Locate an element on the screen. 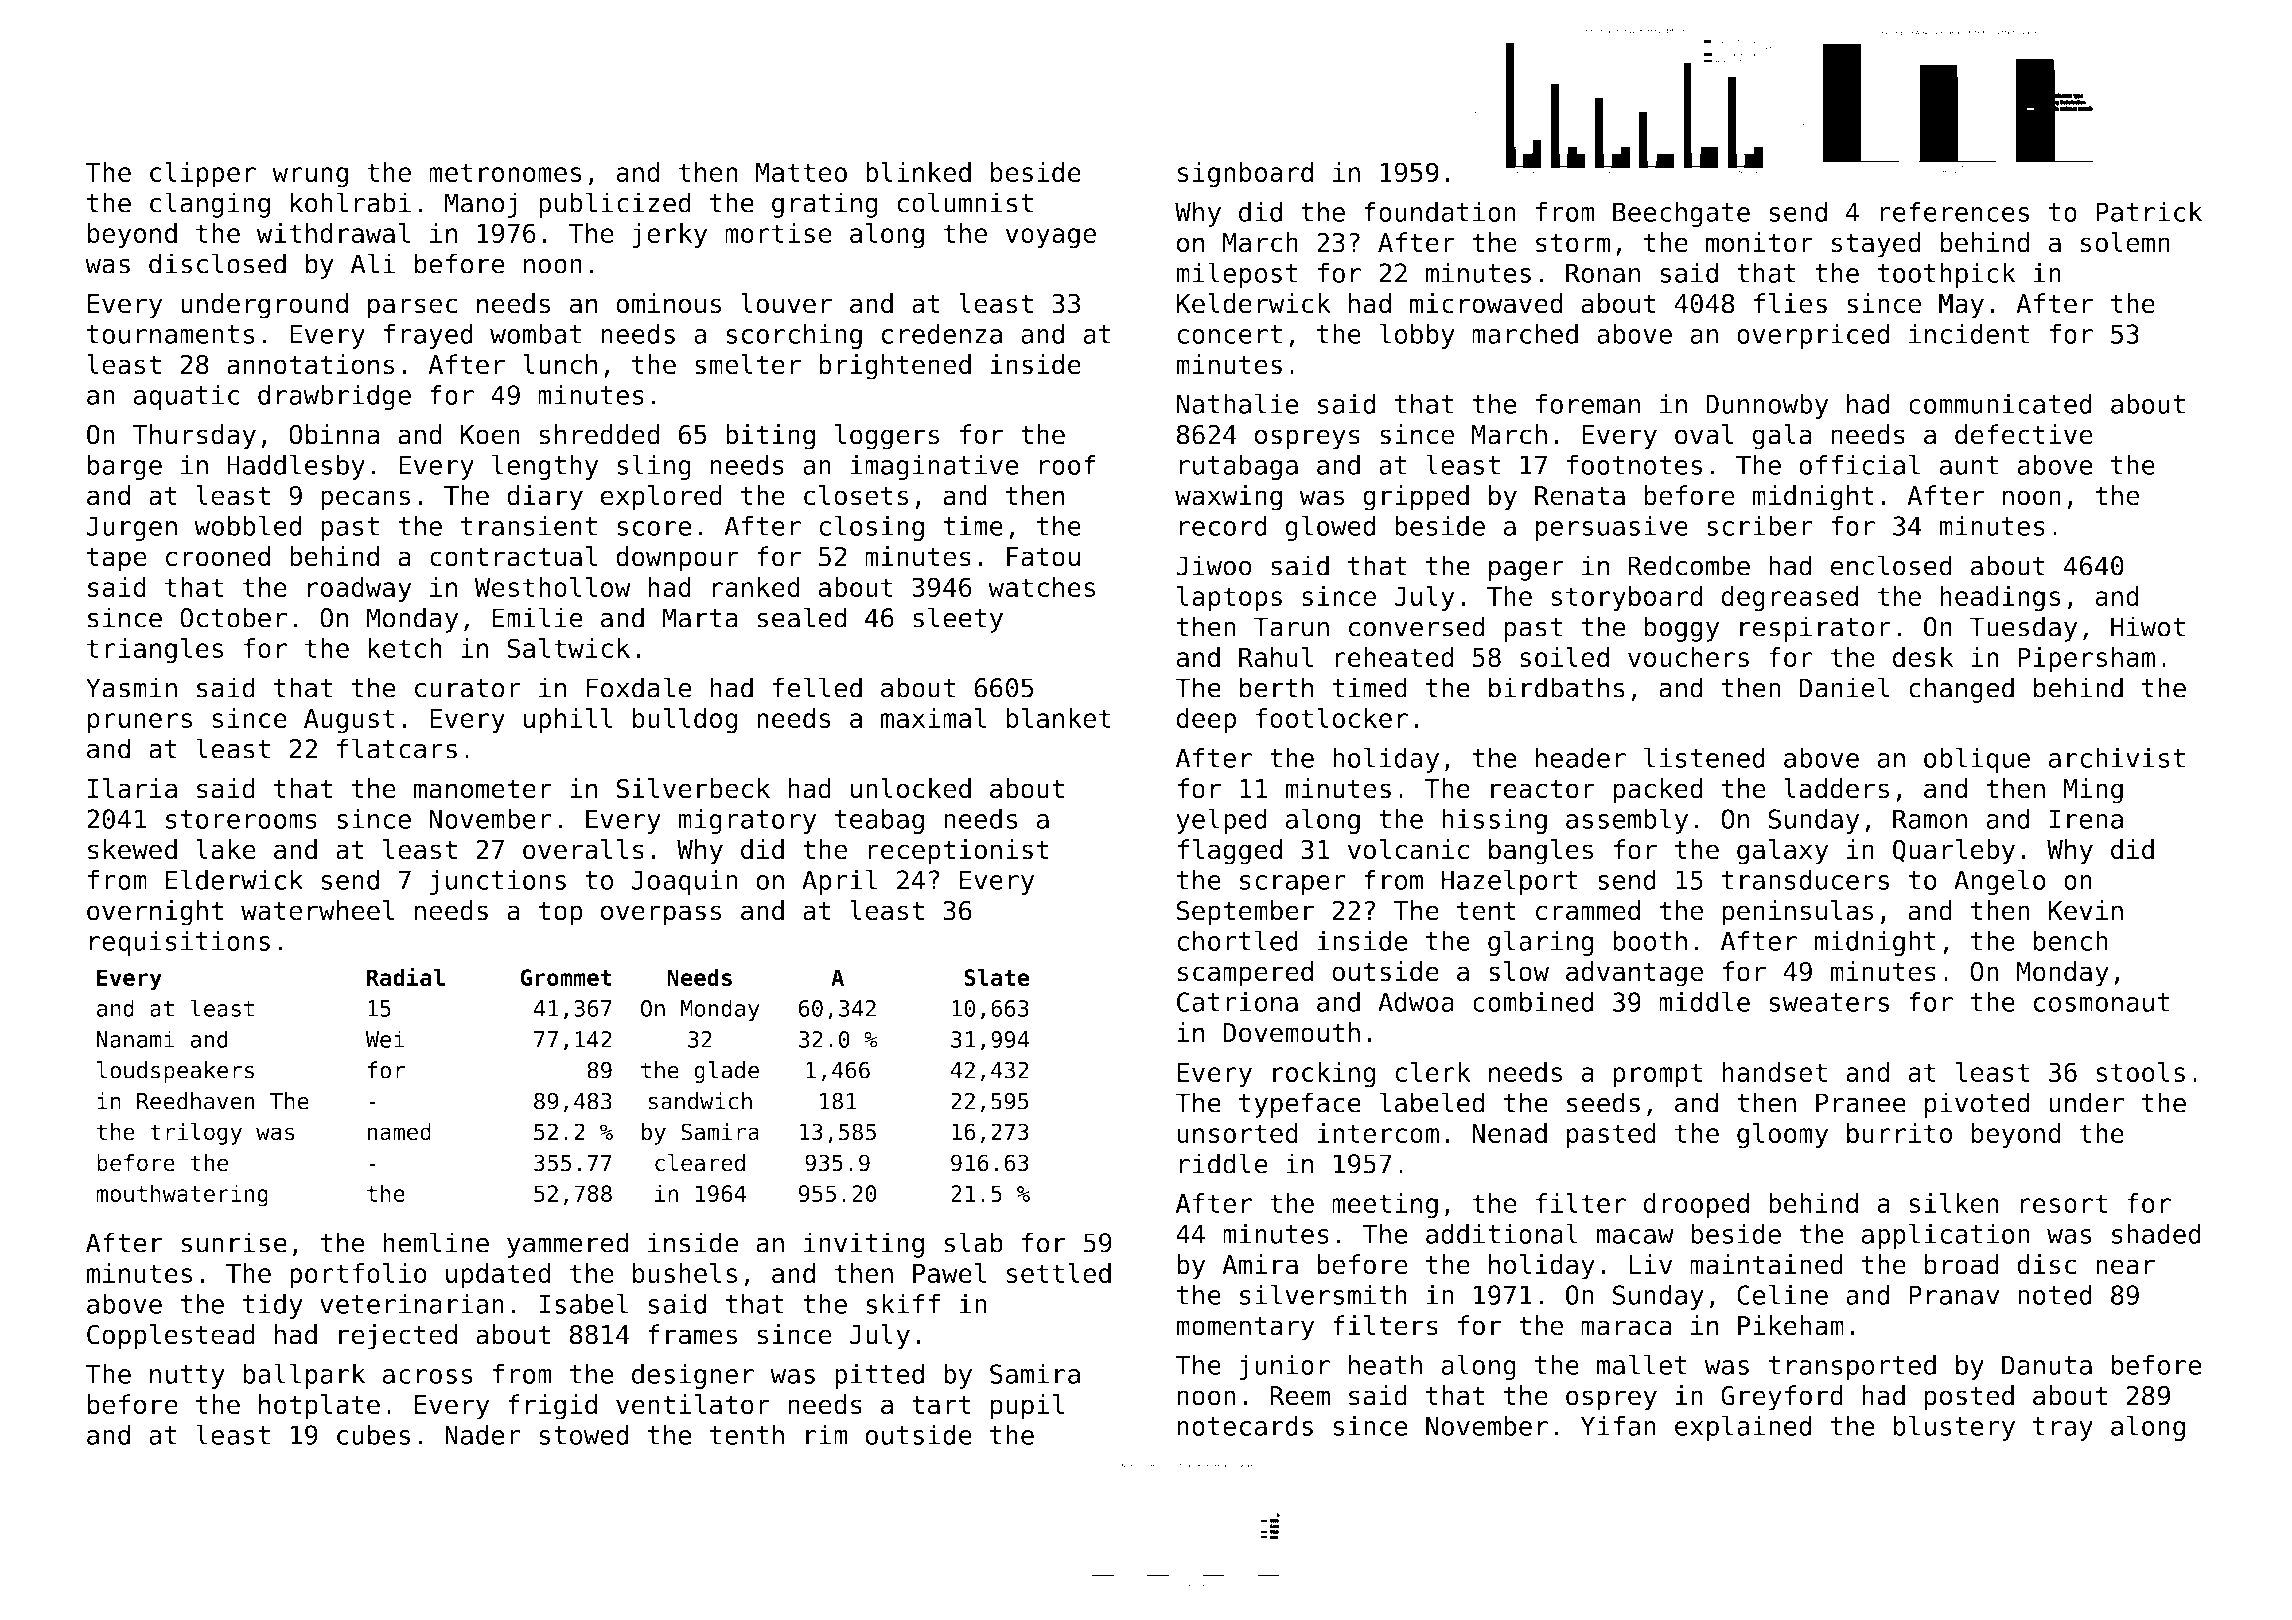  scampered is located at coordinates (1245, 974).
